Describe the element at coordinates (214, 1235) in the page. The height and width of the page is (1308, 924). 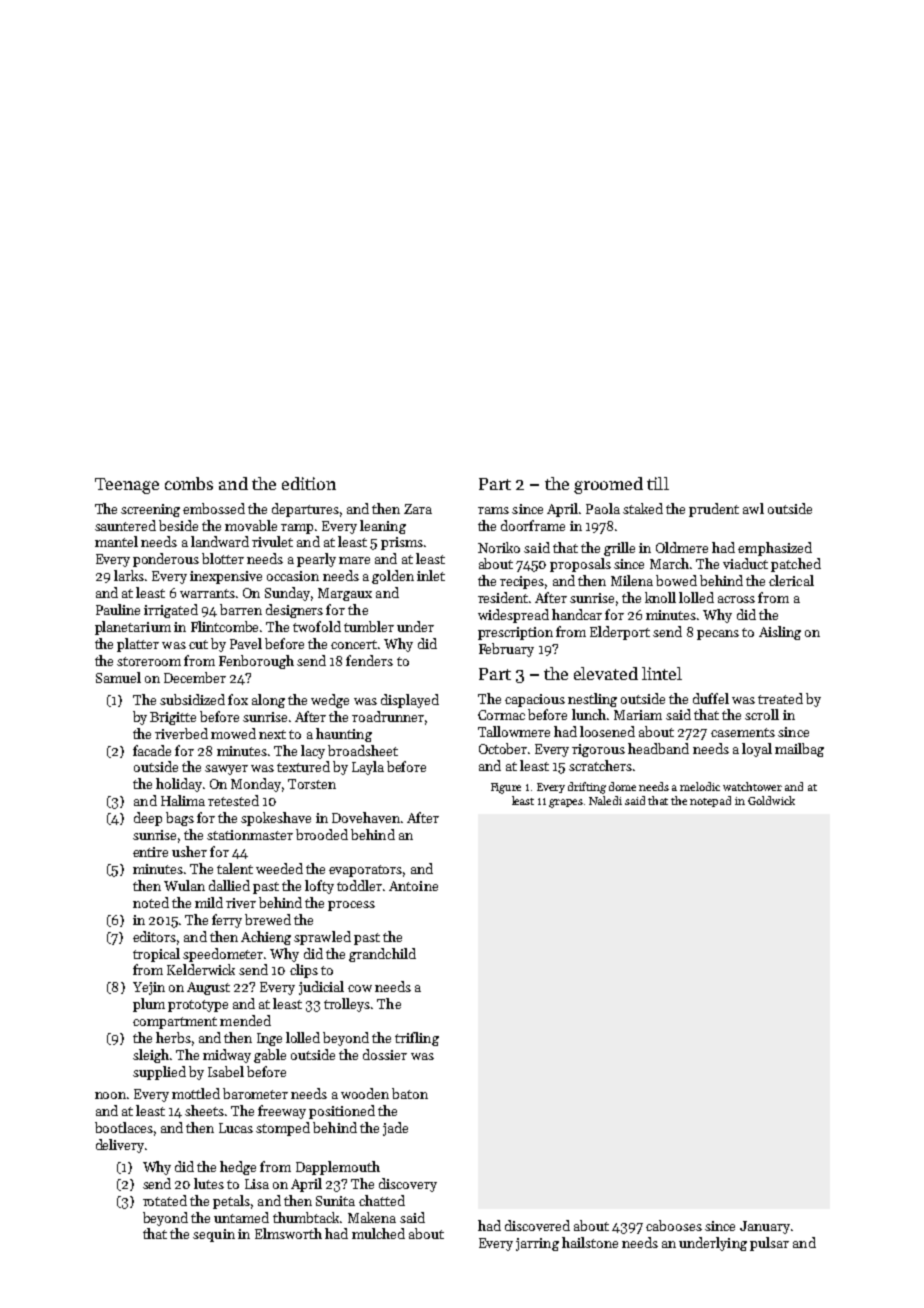
I see `sequin` at that location.
